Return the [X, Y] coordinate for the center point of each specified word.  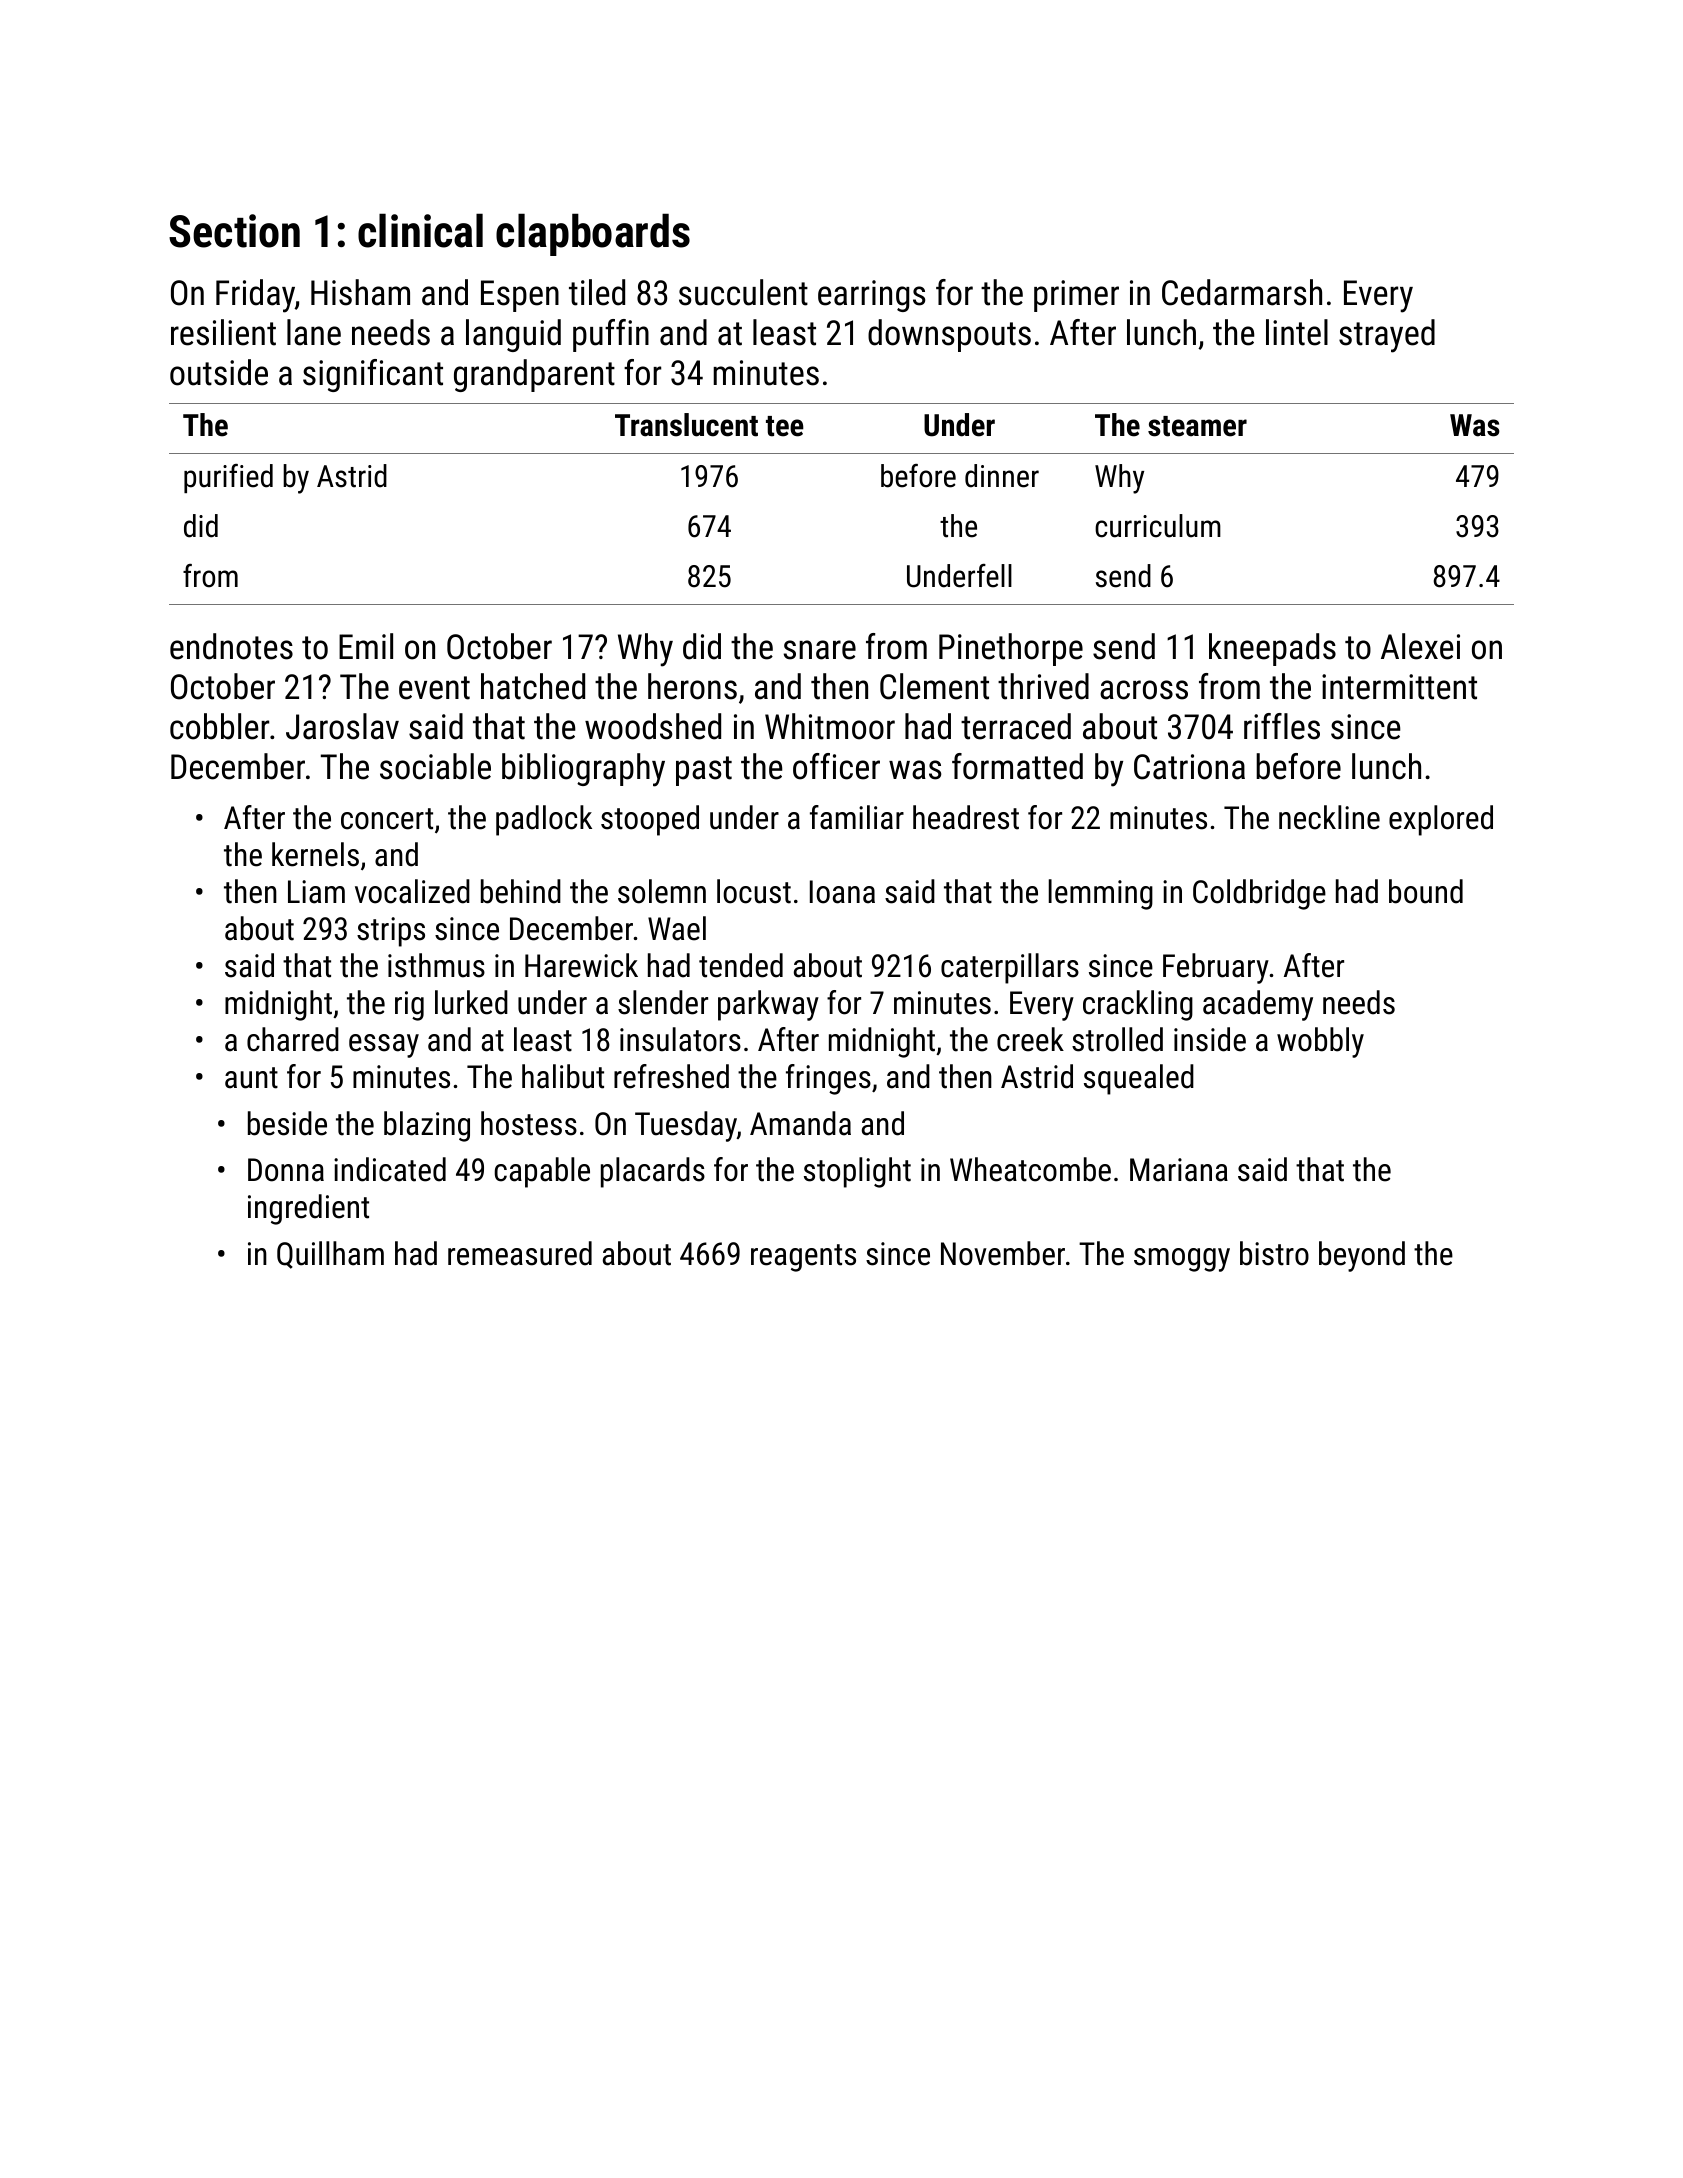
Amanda [800, 1123]
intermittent [1399, 687]
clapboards [593, 234]
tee [785, 426]
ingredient [308, 1209]
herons [692, 686]
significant [373, 375]
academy [1258, 1005]
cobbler [219, 726]
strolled [1117, 1039]
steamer [1197, 426]
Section [234, 231]
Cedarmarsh [1242, 292]
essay [384, 1046]
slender [663, 1002]
